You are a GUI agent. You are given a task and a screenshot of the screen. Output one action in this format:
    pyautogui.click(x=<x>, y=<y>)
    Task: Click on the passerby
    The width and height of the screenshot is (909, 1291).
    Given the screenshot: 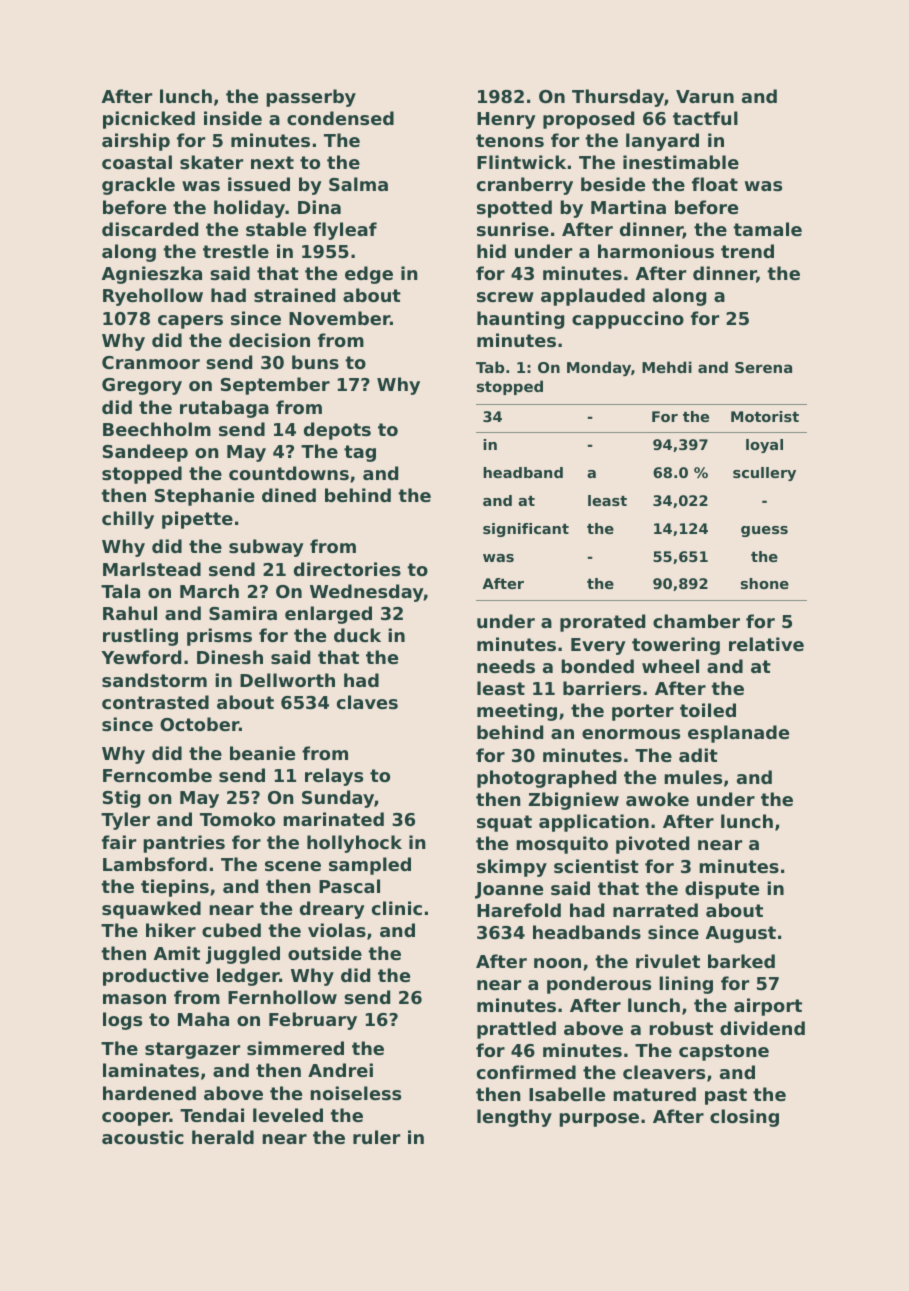 What is the action you would take?
    pyautogui.click(x=311, y=98)
